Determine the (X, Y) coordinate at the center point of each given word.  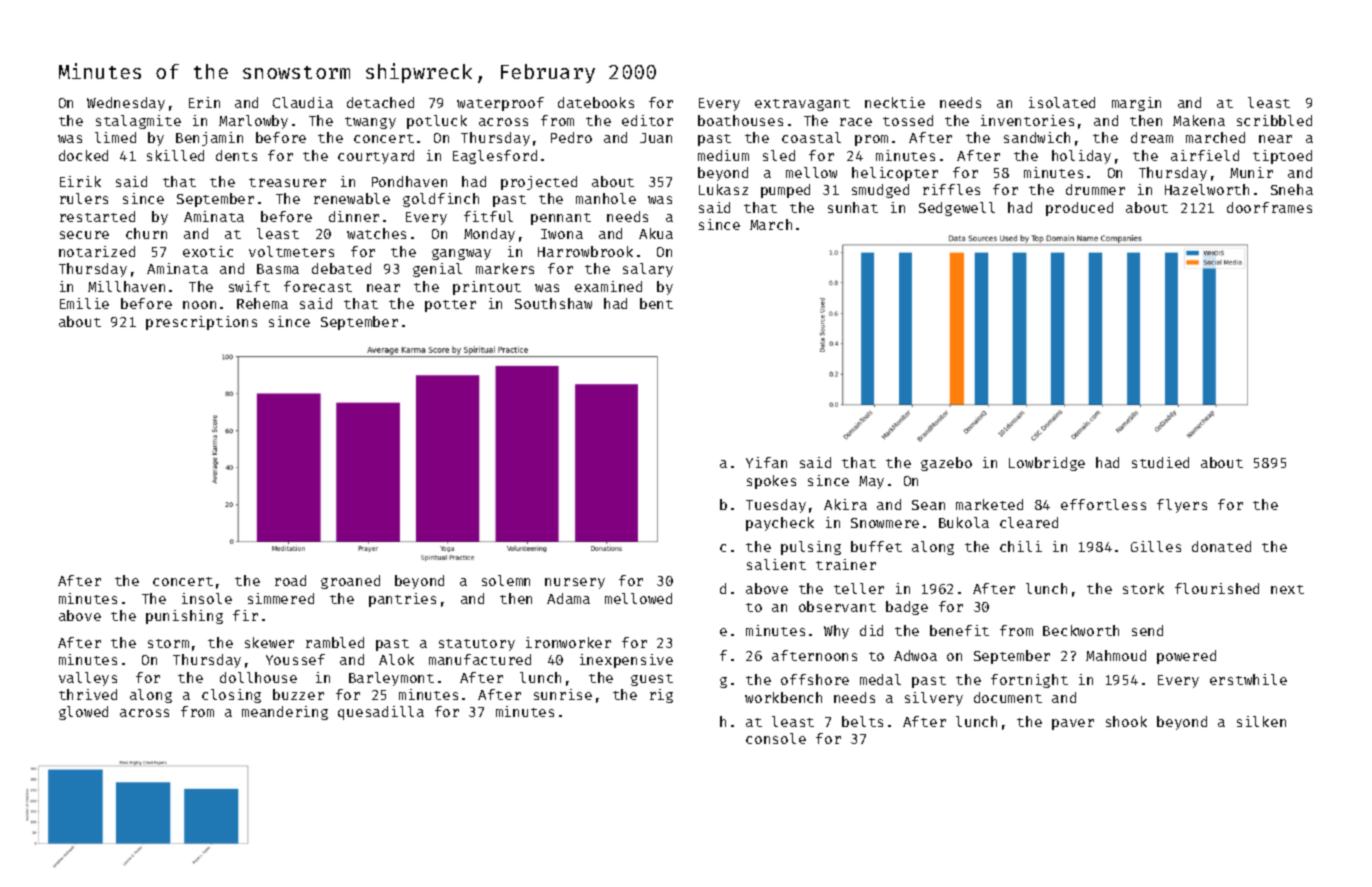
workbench (783, 697)
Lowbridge (1047, 464)
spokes (771, 482)
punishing (184, 617)
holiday (1081, 157)
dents (236, 155)
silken (1261, 721)
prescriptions (201, 323)
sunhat (853, 207)
